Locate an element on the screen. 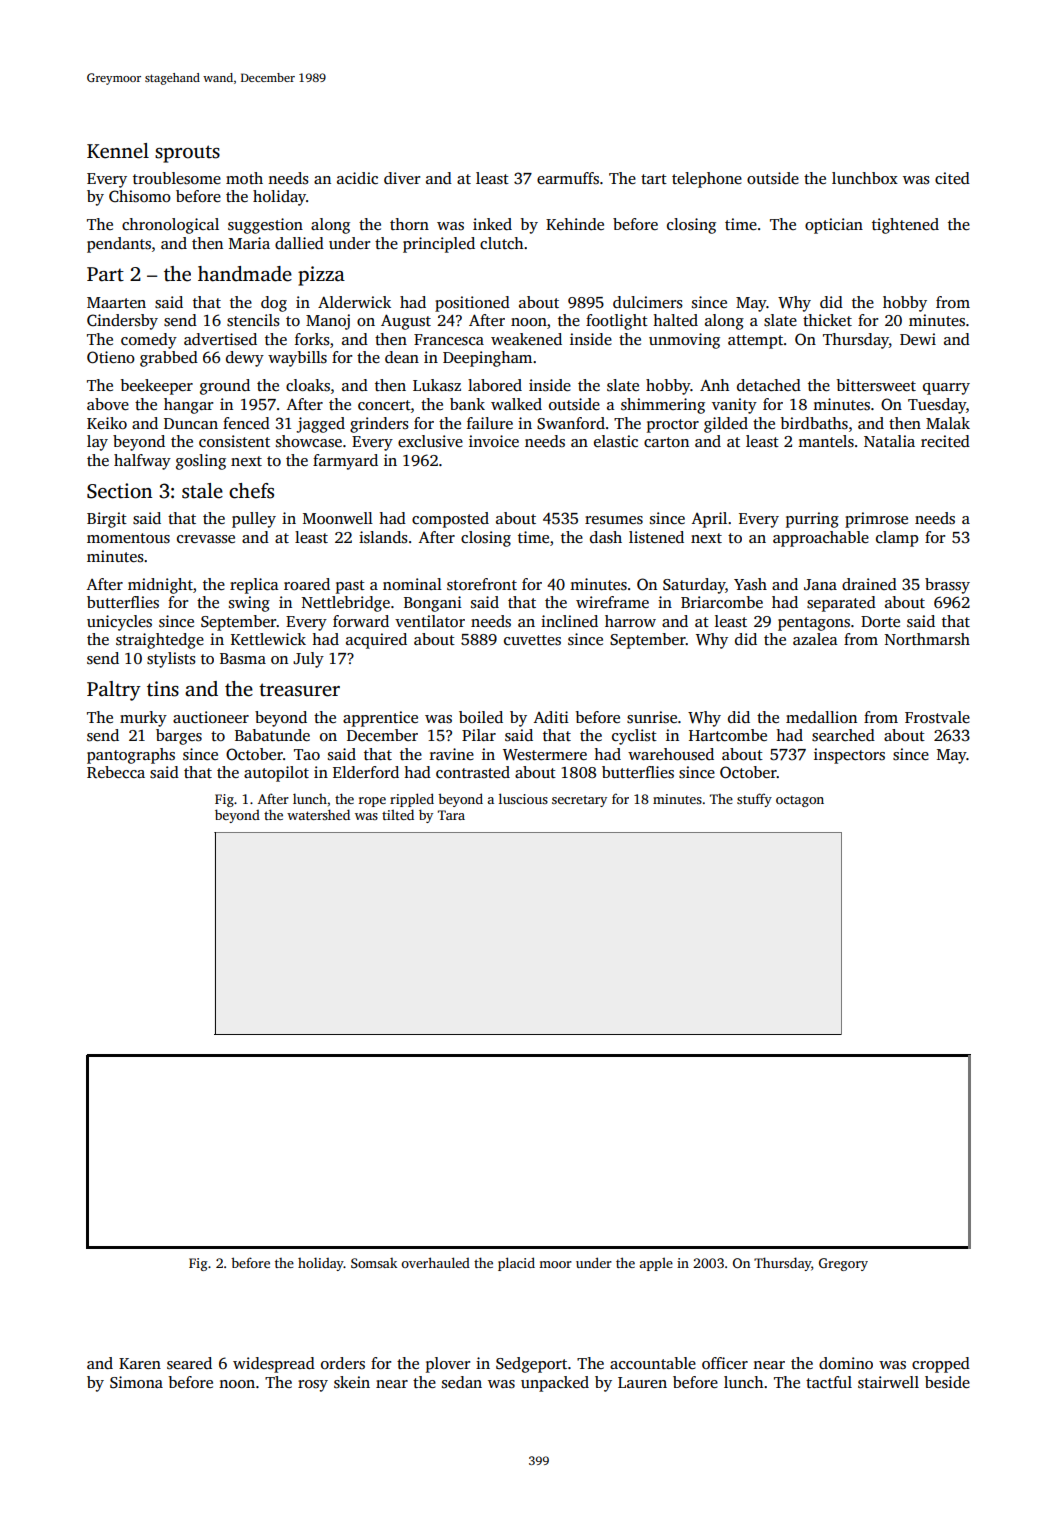 Image resolution: width=1057 pixels, height=1531 pixels. cropped is located at coordinates (941, 1365).
